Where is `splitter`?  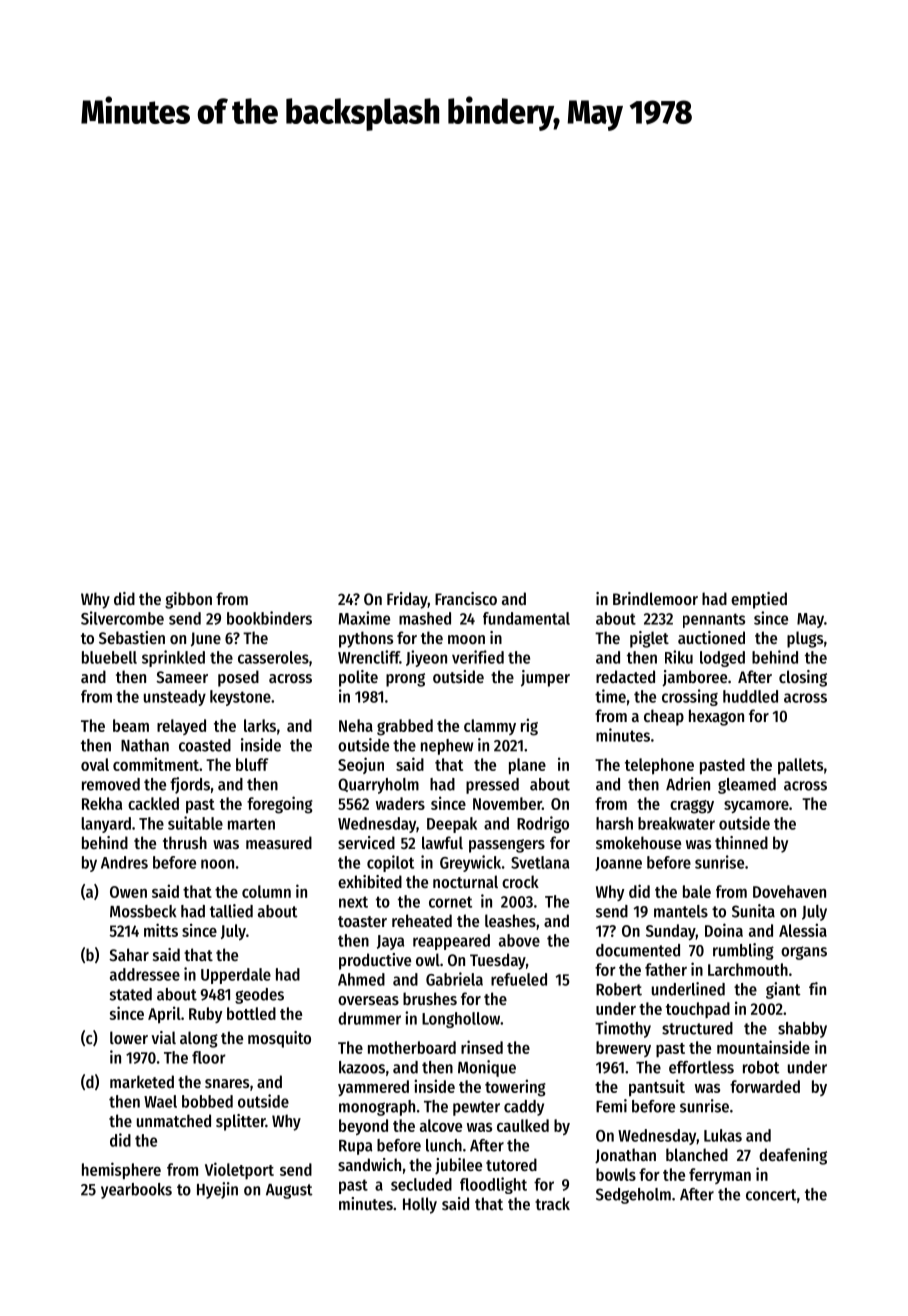
splitter is located at coordinates (240, 1122).
